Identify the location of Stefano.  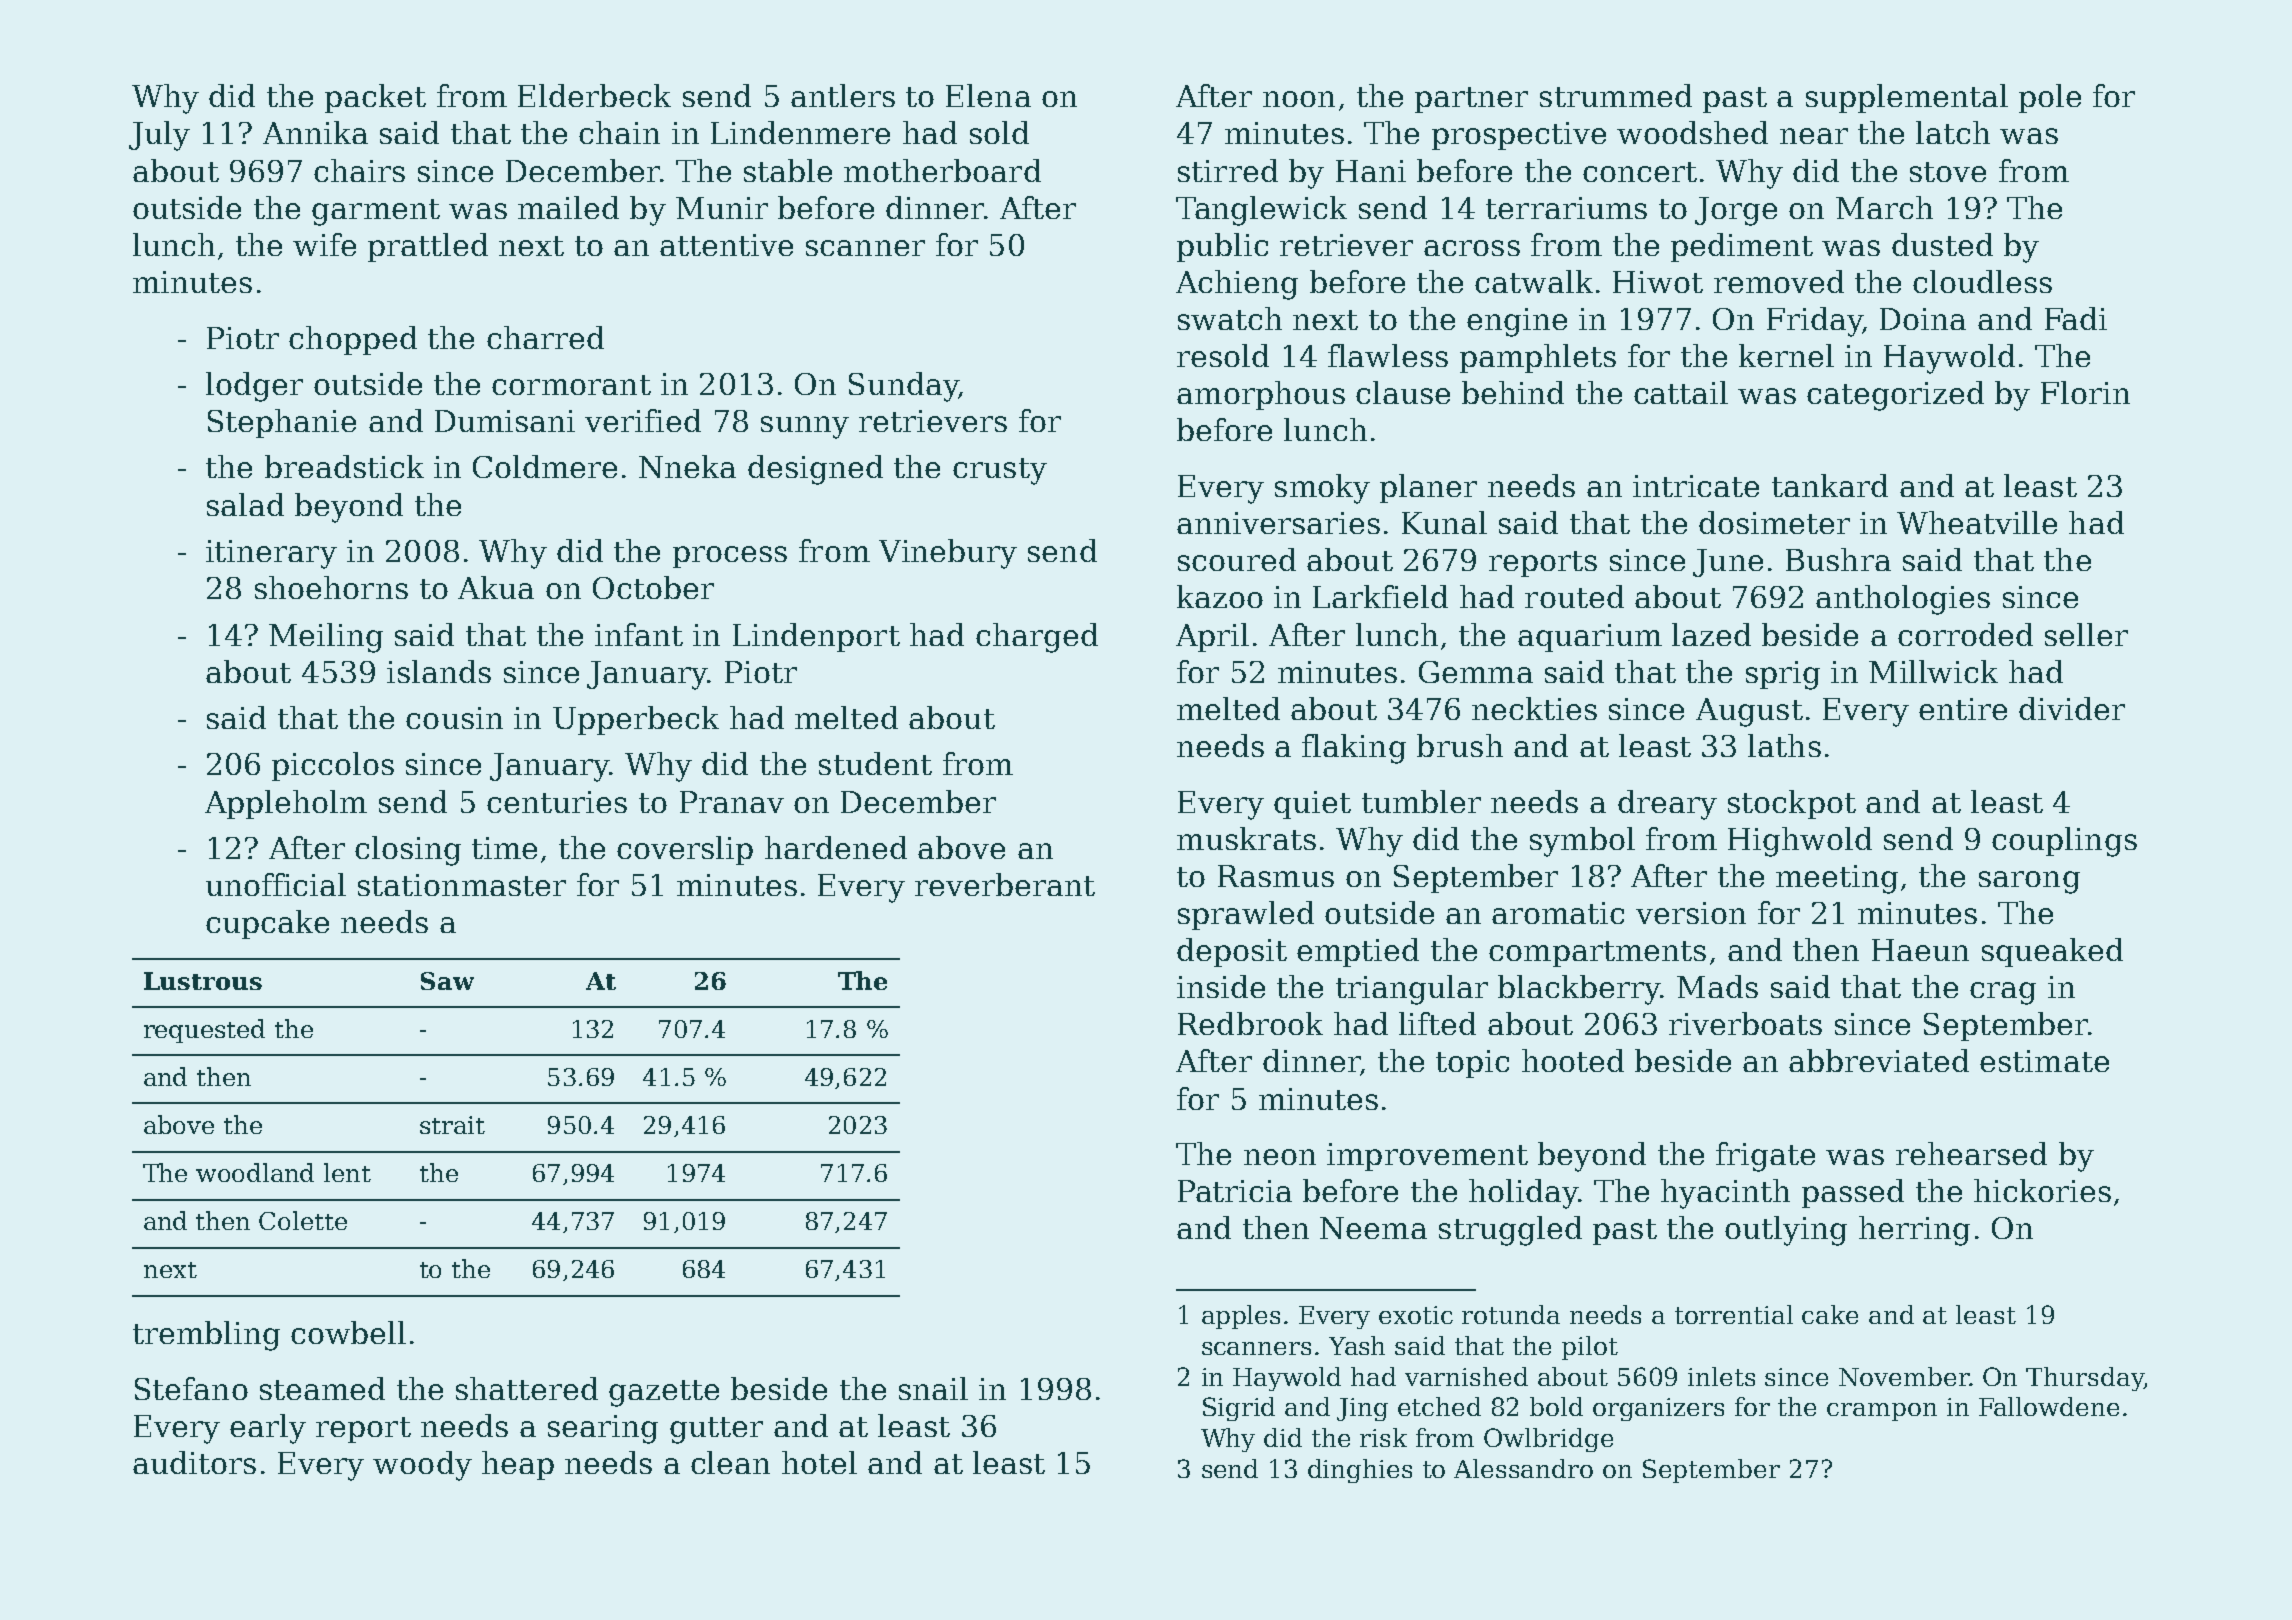
(191, 1388).
